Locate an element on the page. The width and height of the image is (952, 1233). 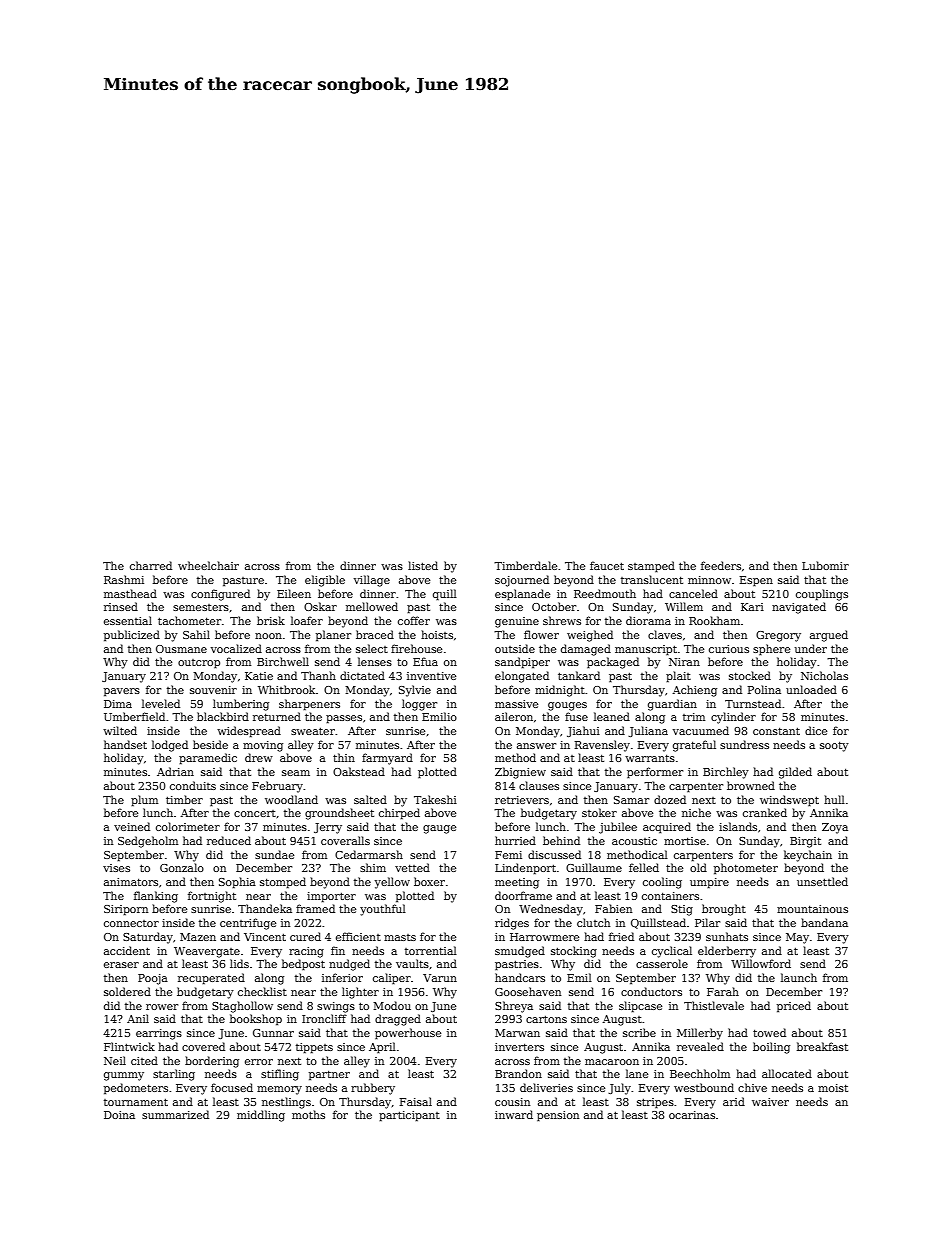
powerhouse is located at coordinates (408, 1034).
